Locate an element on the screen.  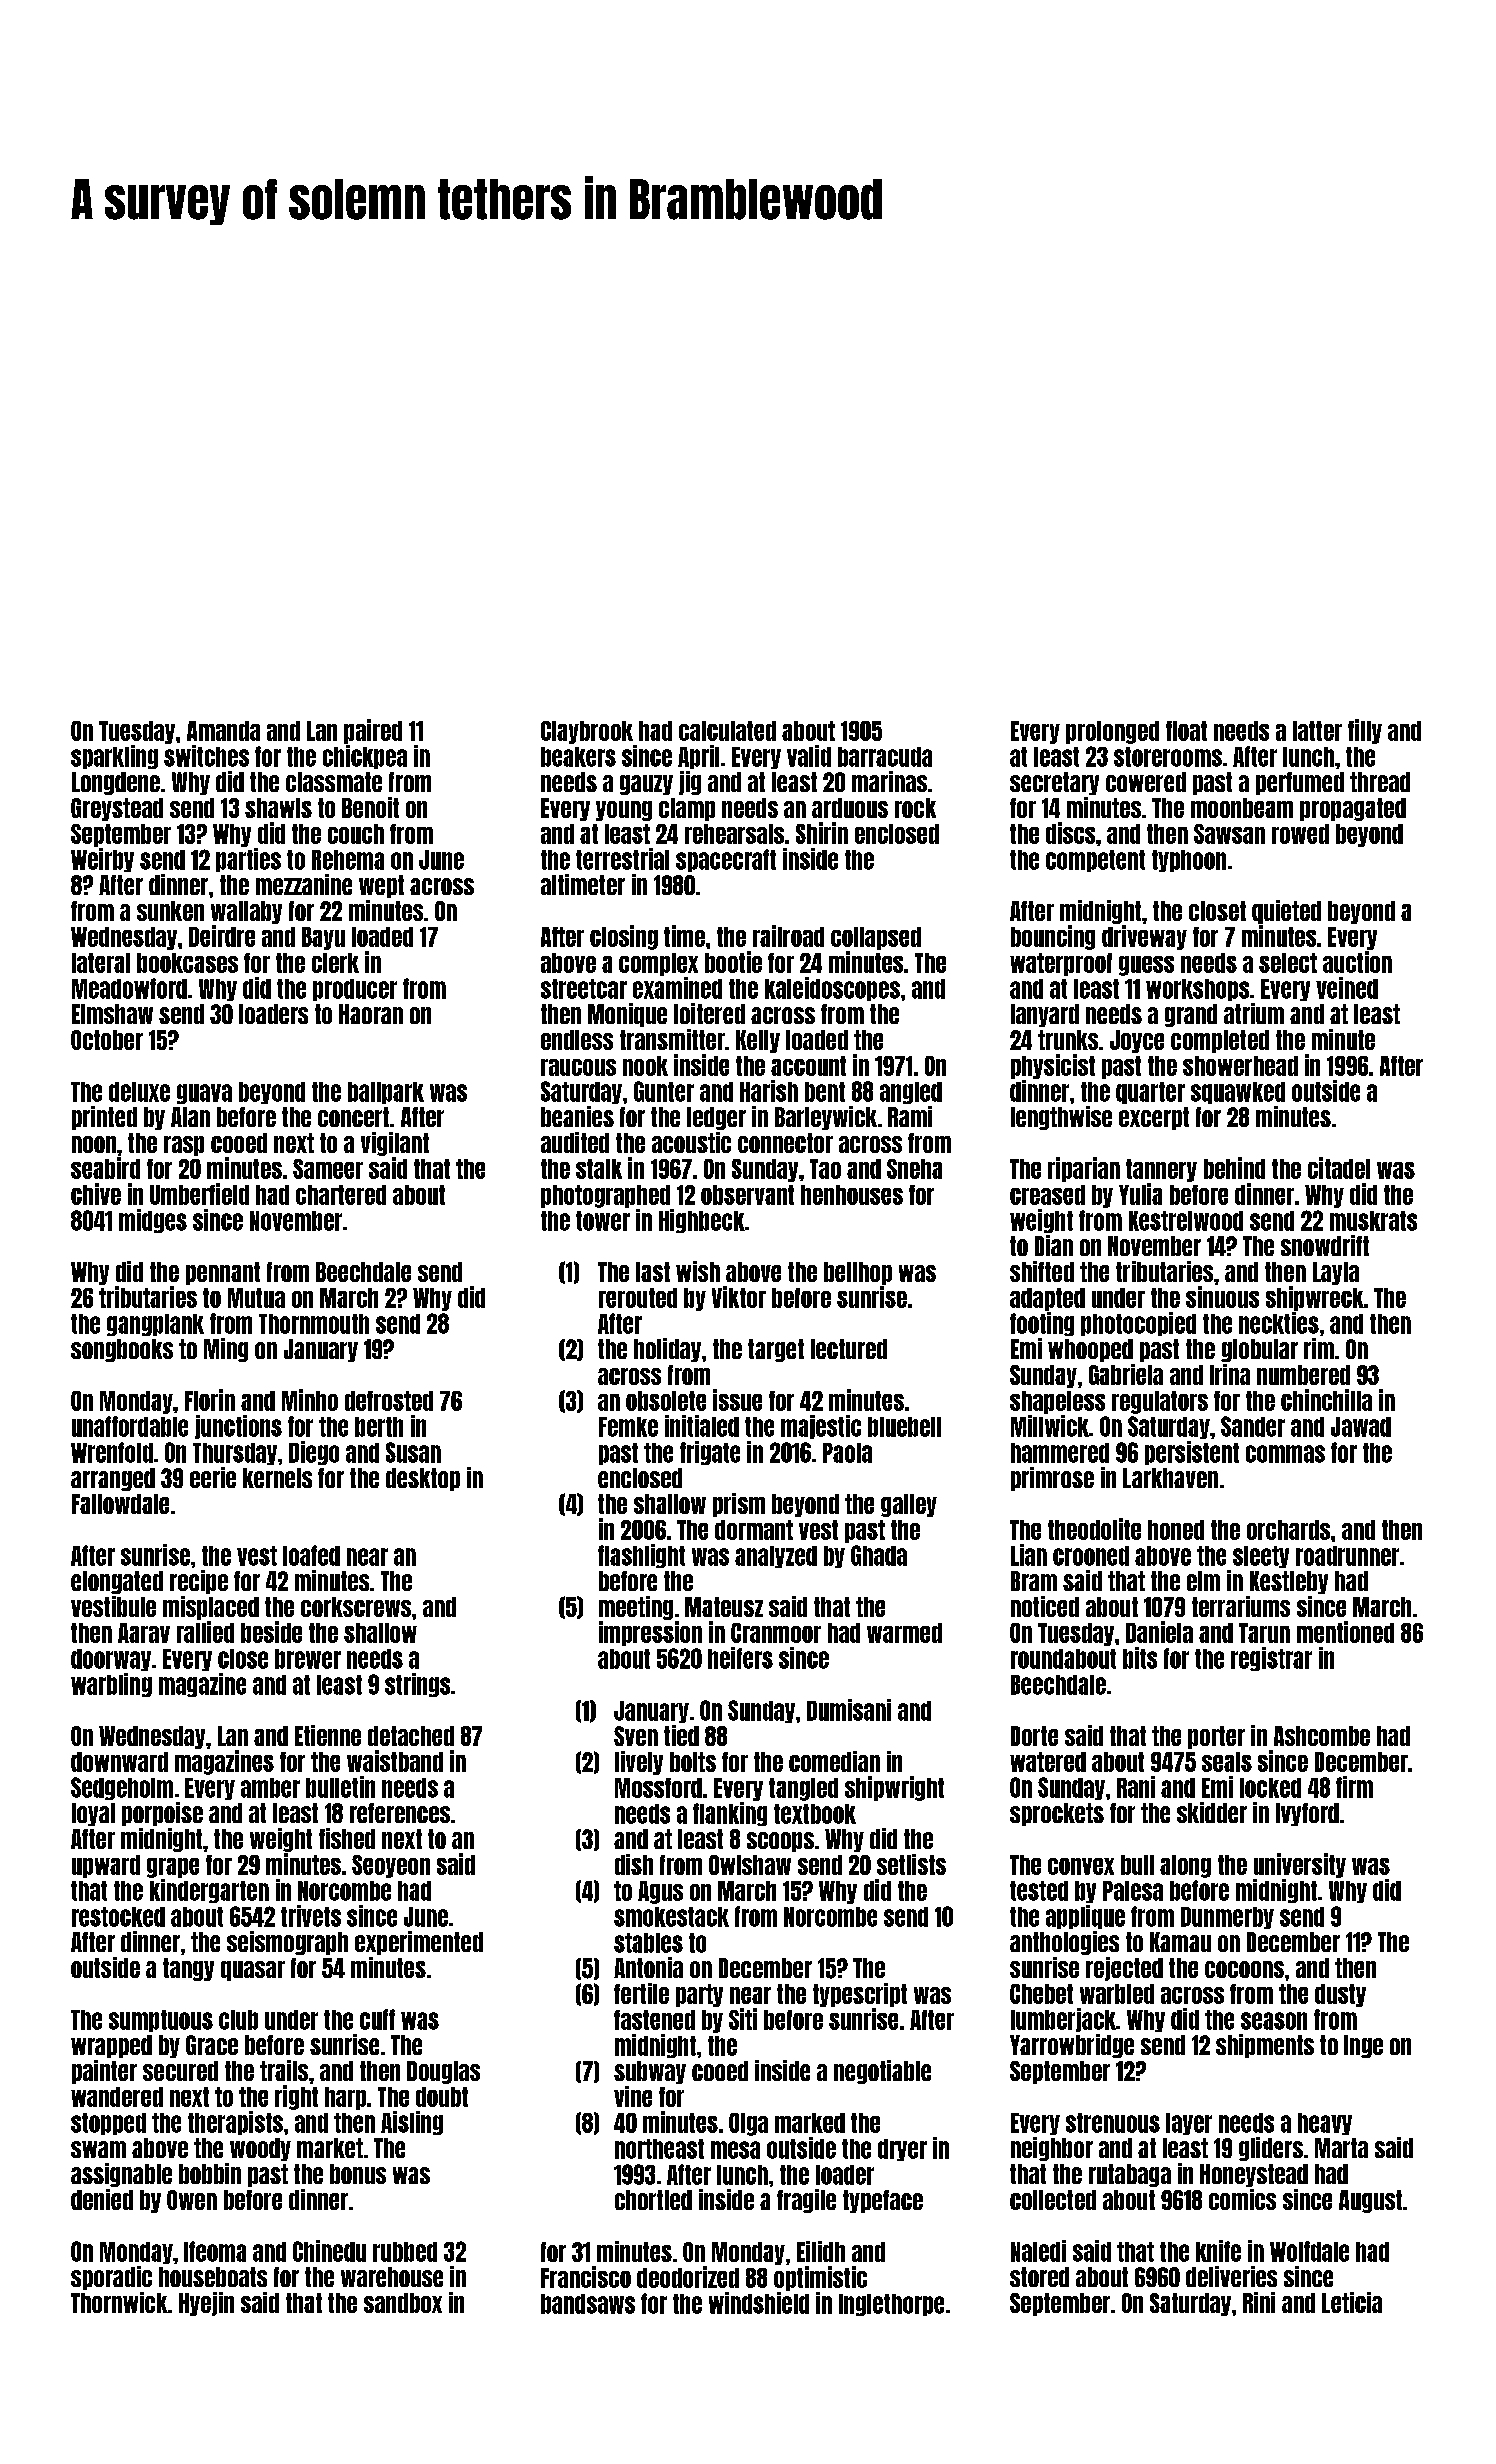
typeface is located at coordinates (883, 2201).
